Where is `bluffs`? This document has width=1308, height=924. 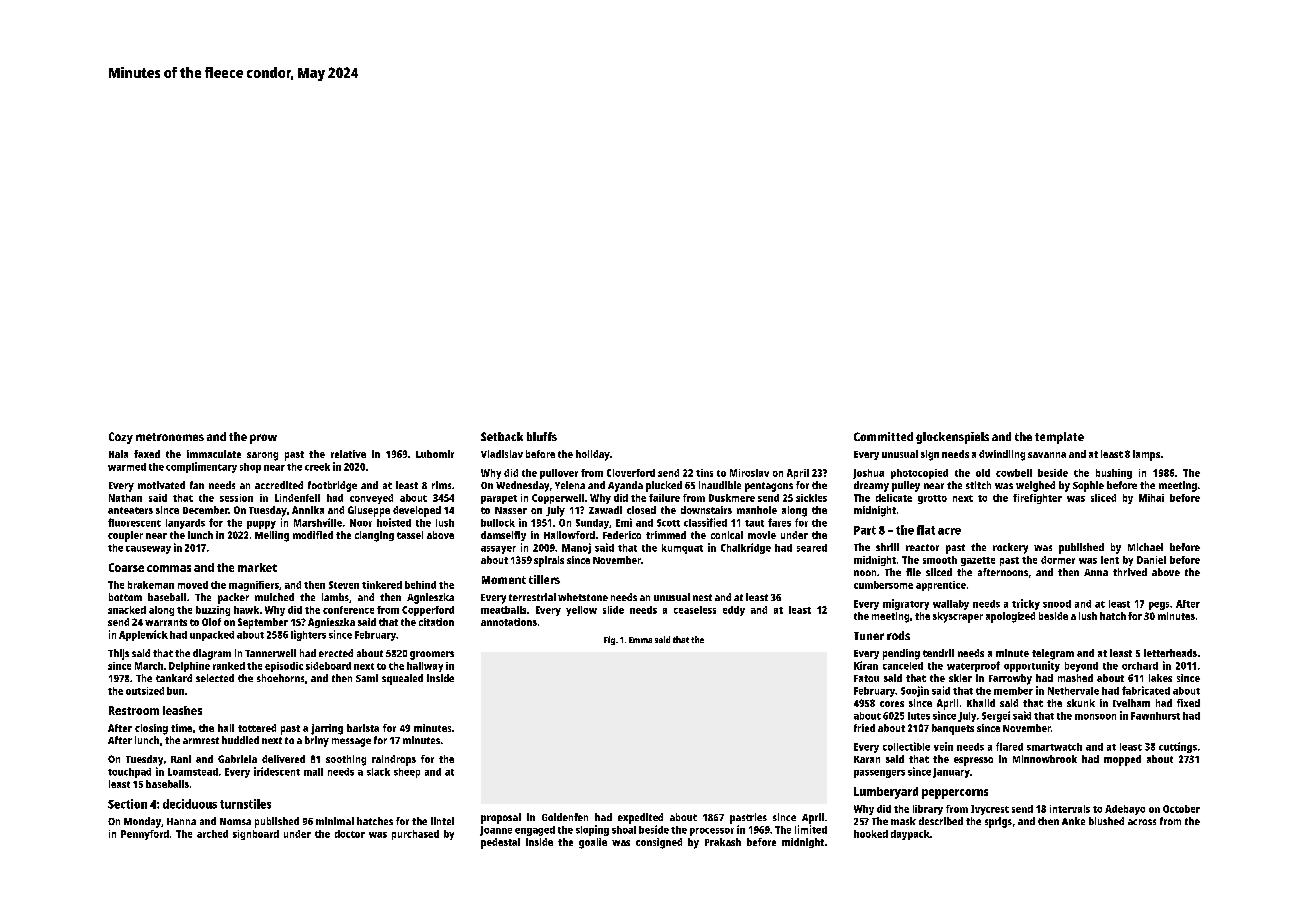
bluffs is located at coordinates (542, 436).
